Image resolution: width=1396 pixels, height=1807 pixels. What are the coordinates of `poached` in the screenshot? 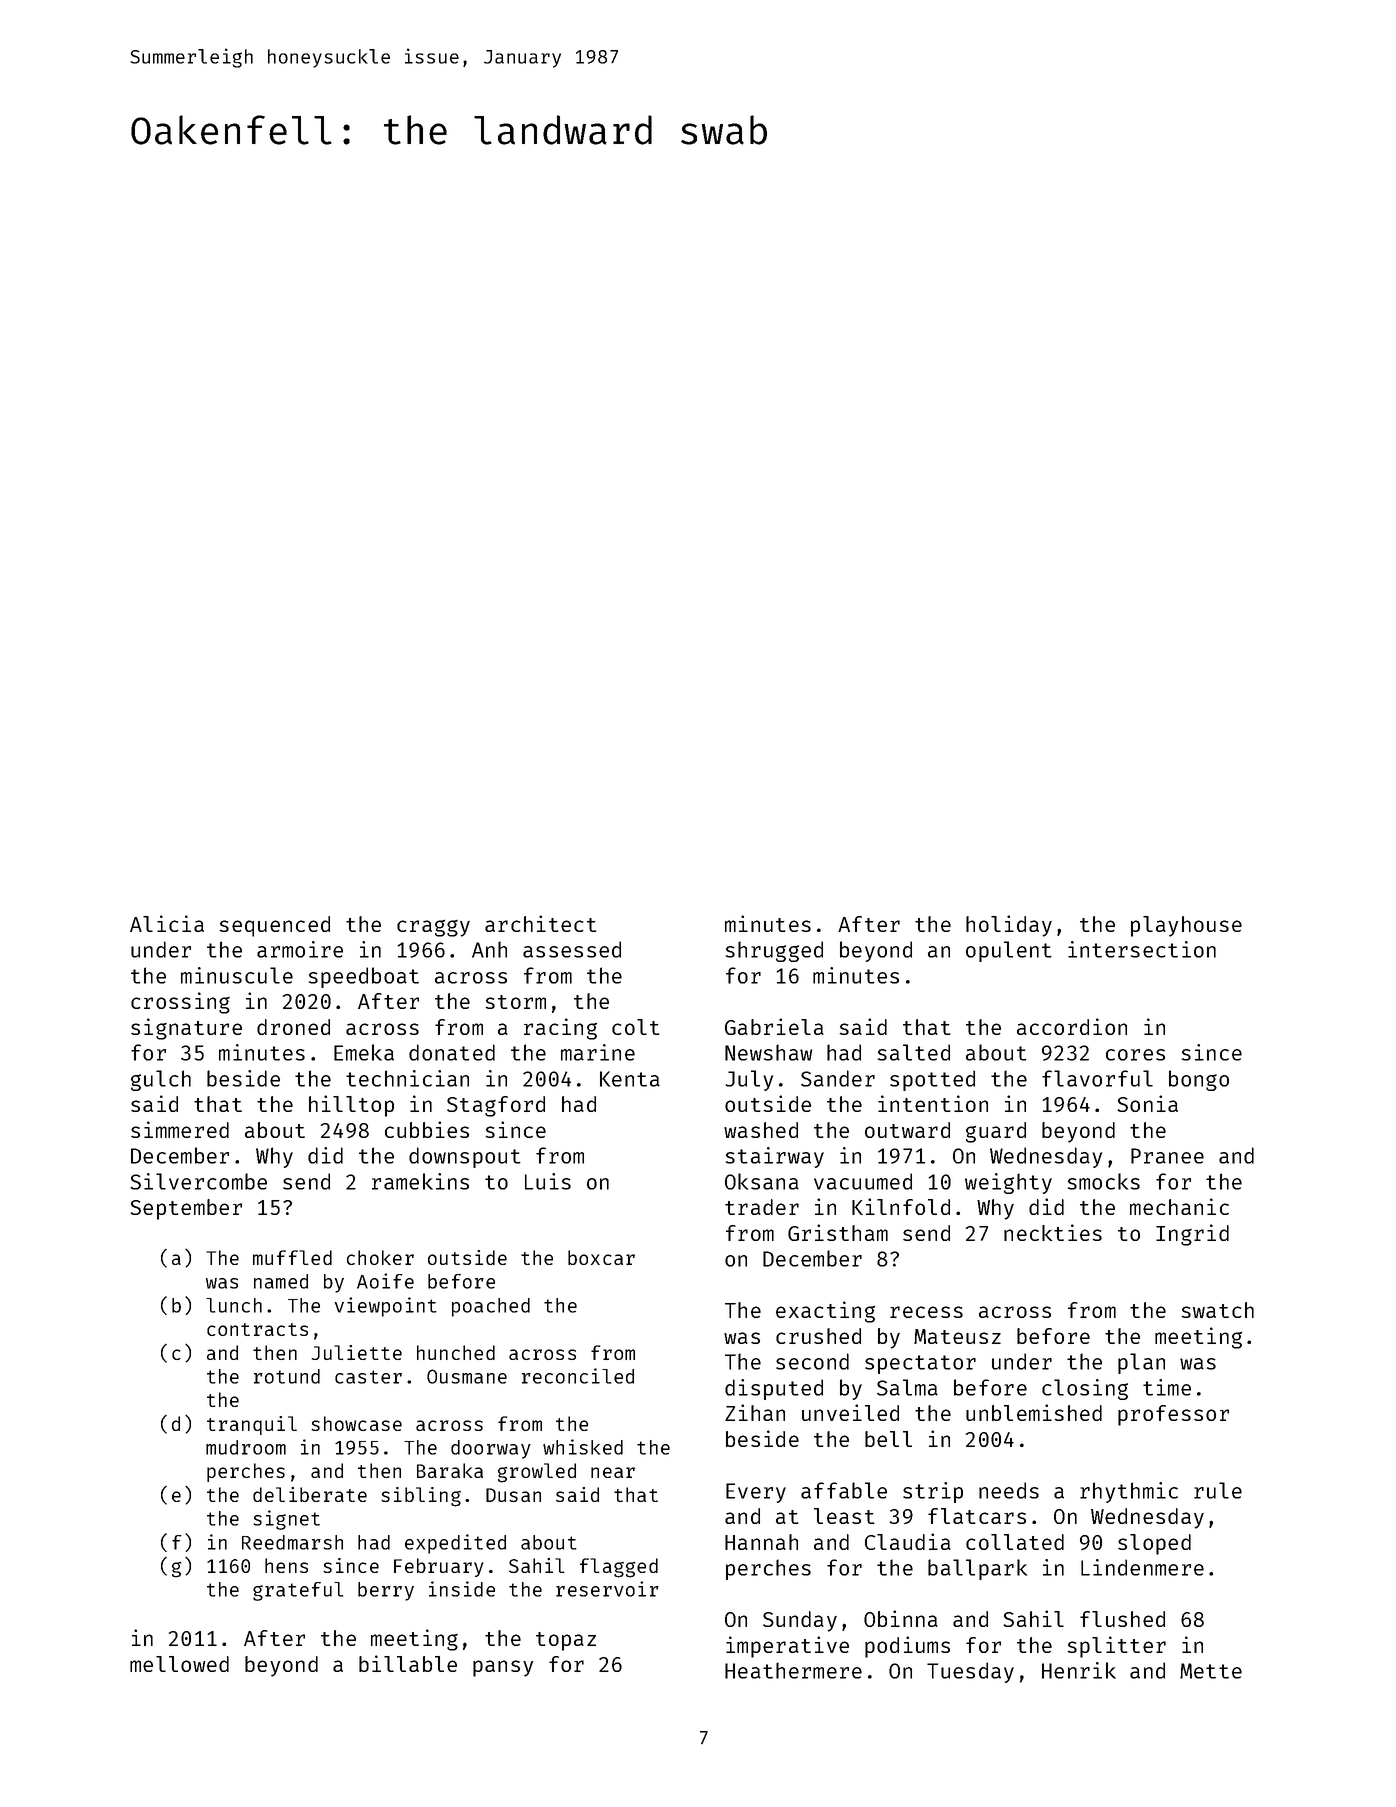 It's located at (491, 1307).
